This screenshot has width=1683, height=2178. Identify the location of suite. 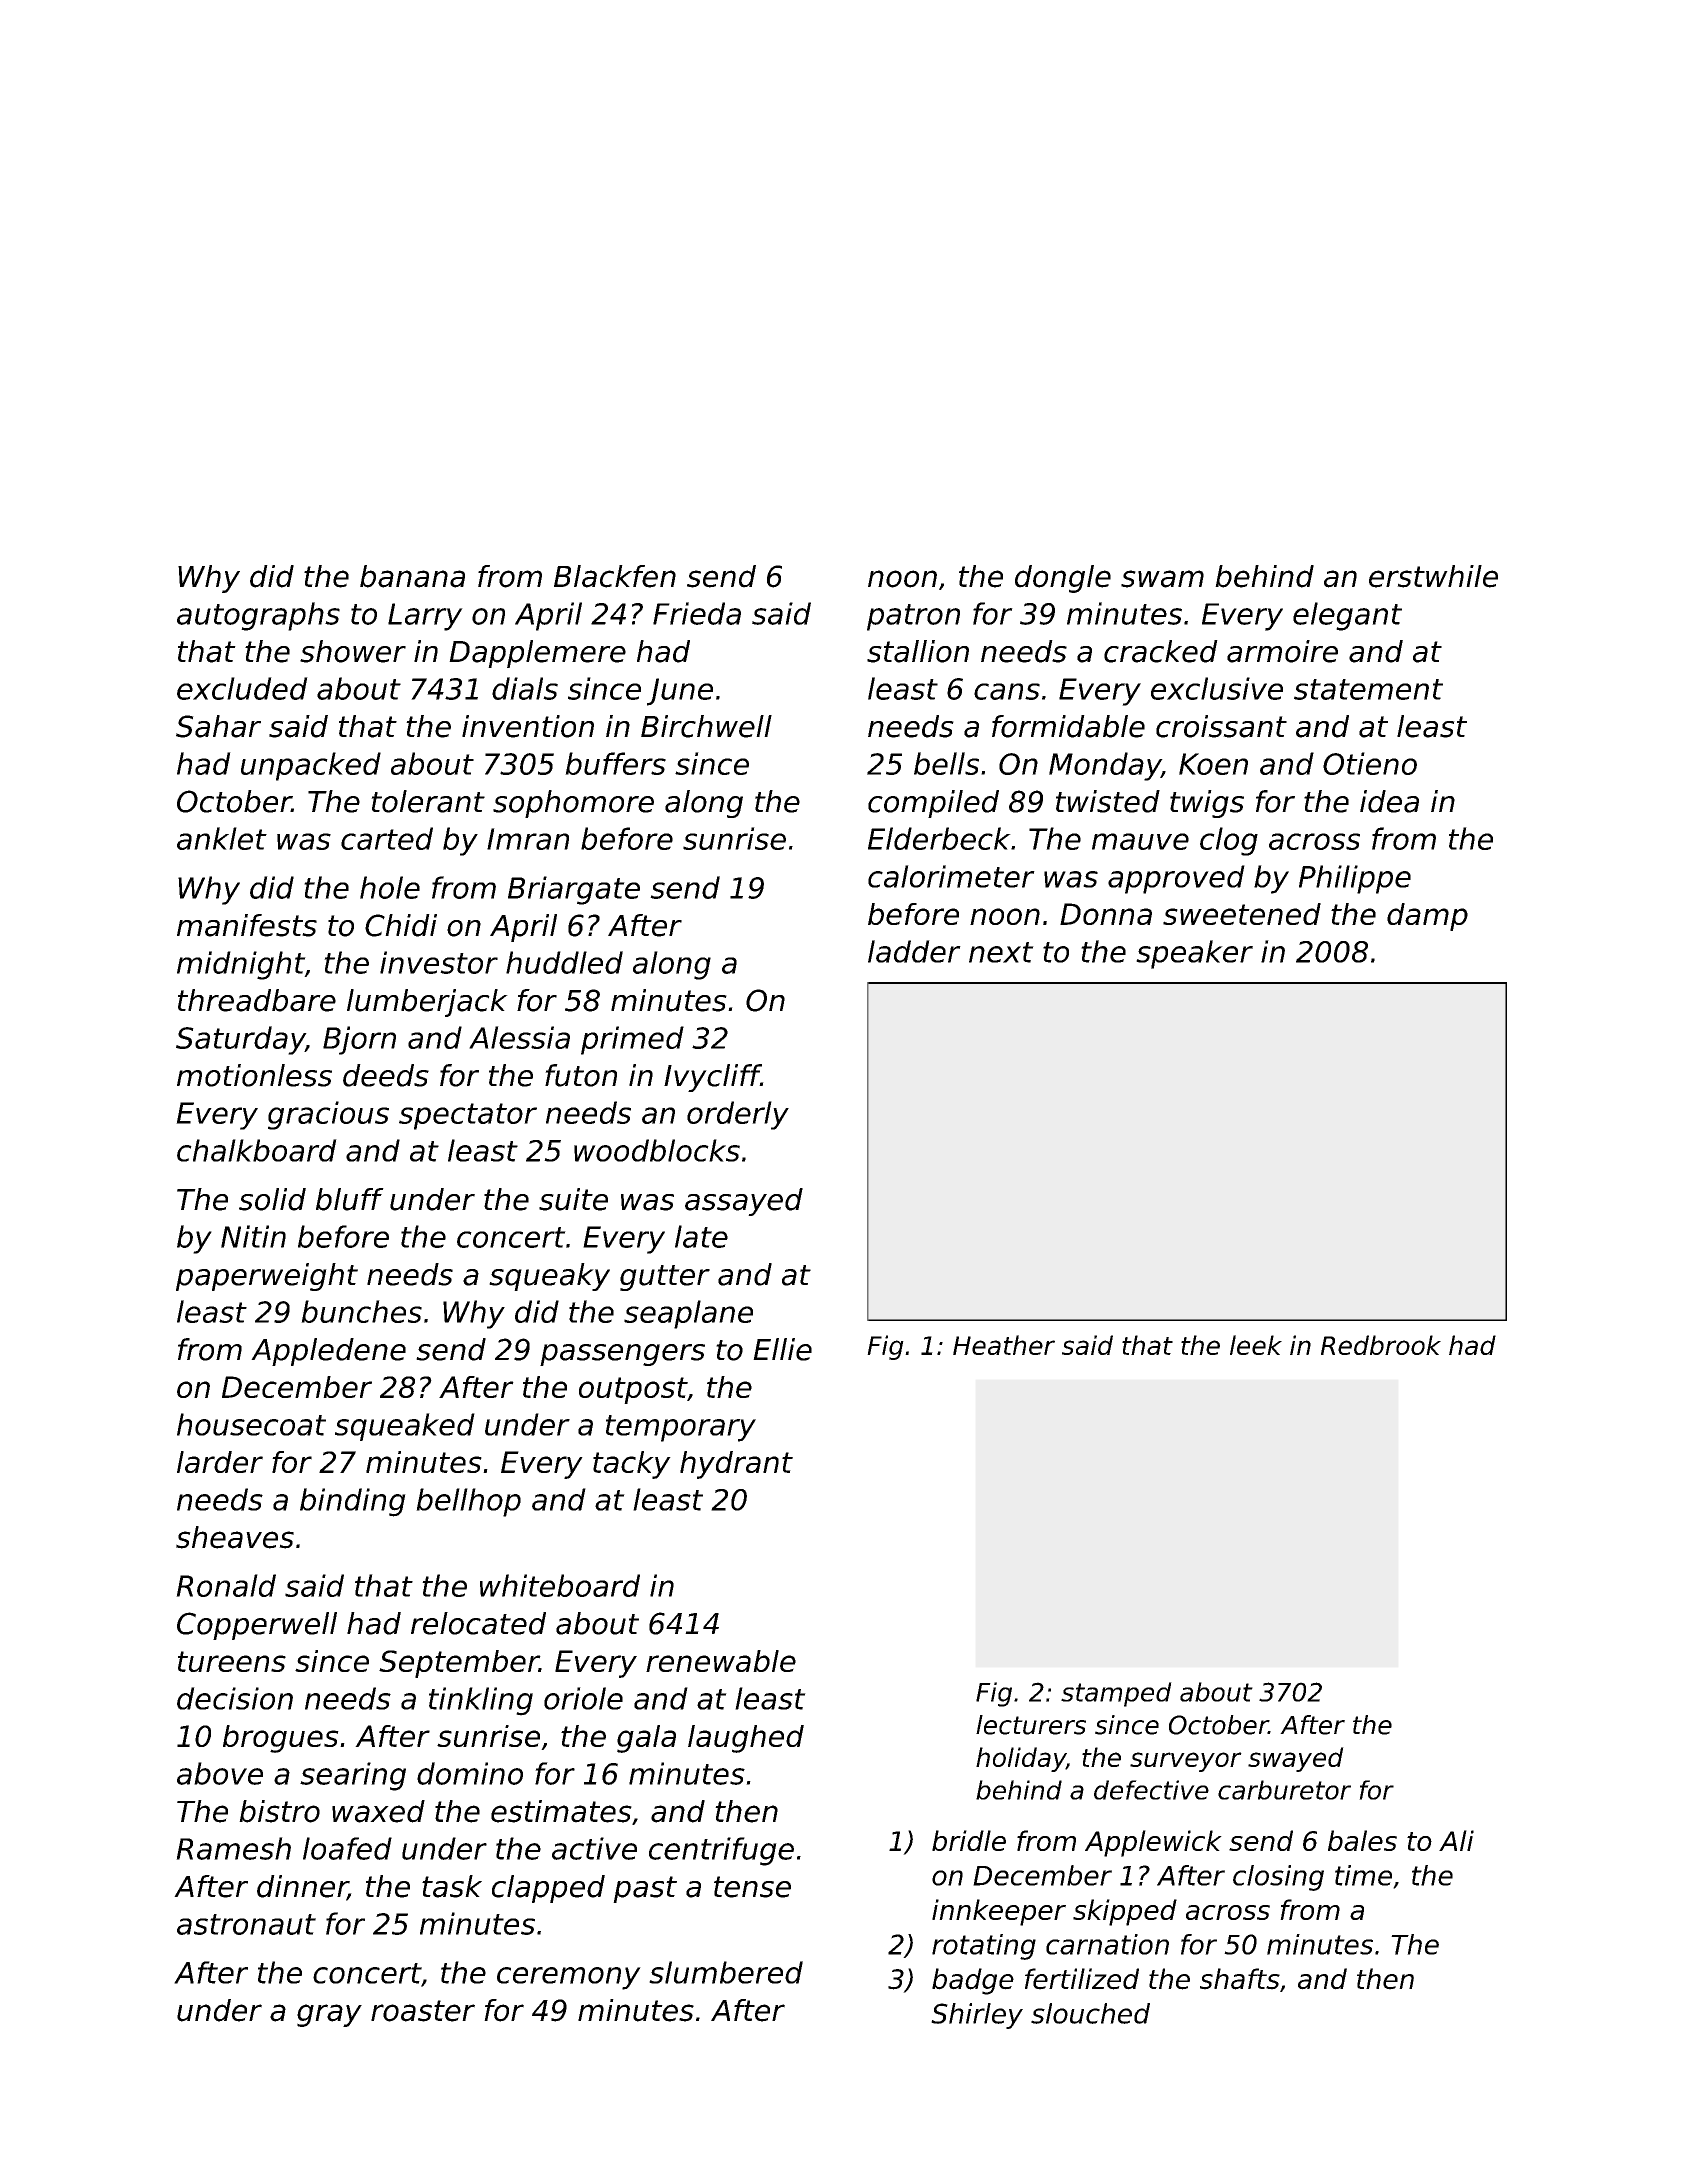
(573, 1199).
